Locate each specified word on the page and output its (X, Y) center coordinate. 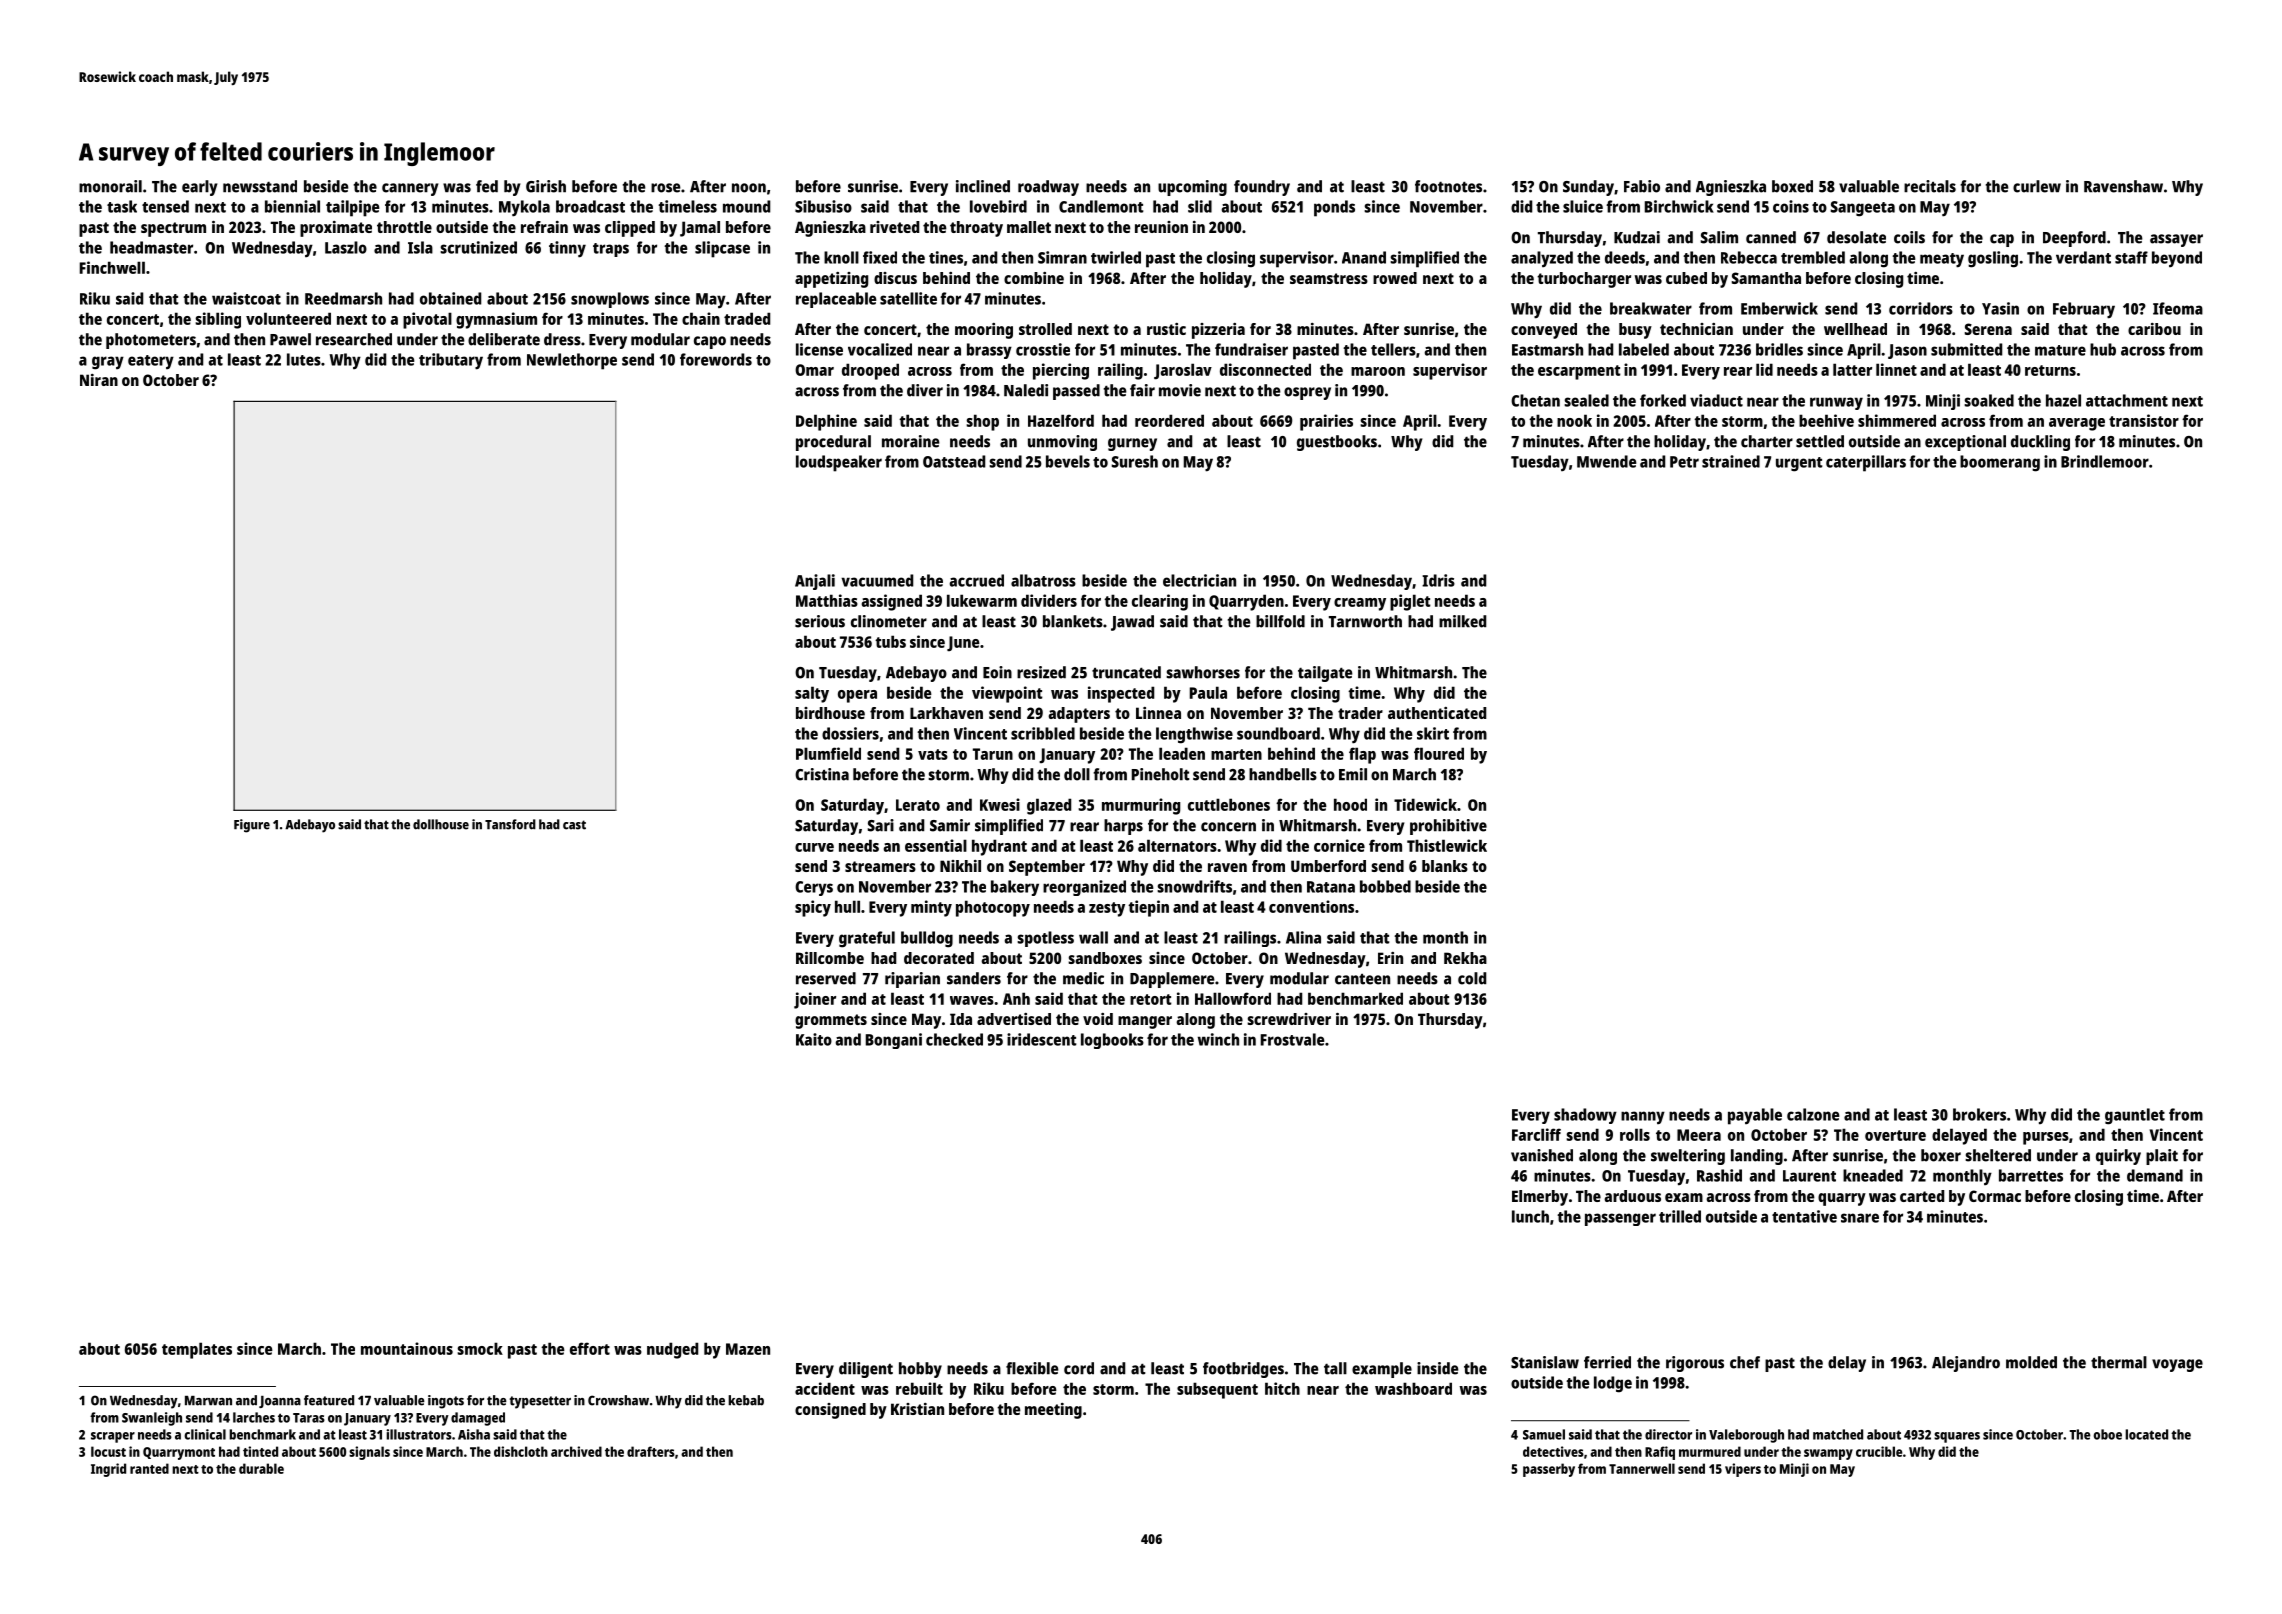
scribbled (1043, 733)
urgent (1799, 464)
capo (710, 342)
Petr (1684, 462)
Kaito (814, 1039)
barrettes (2031, 1175)
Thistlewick (1447, 845)
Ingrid (108, 1470)
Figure (252, 826)
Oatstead (954, 461)
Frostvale (1292, 1039)
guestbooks (1337, 443)
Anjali (815, 582)
